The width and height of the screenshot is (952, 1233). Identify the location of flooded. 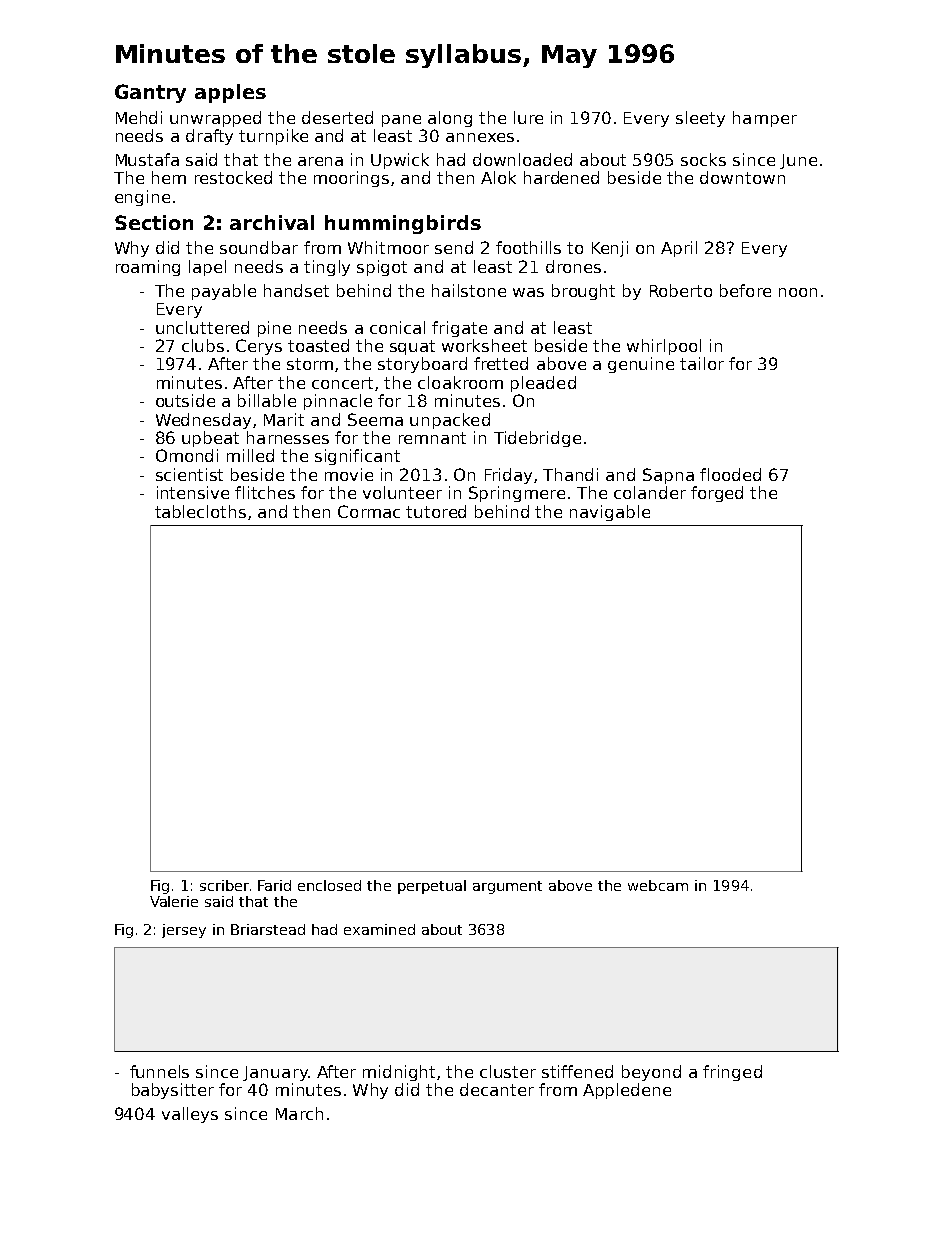
(730, 474).
